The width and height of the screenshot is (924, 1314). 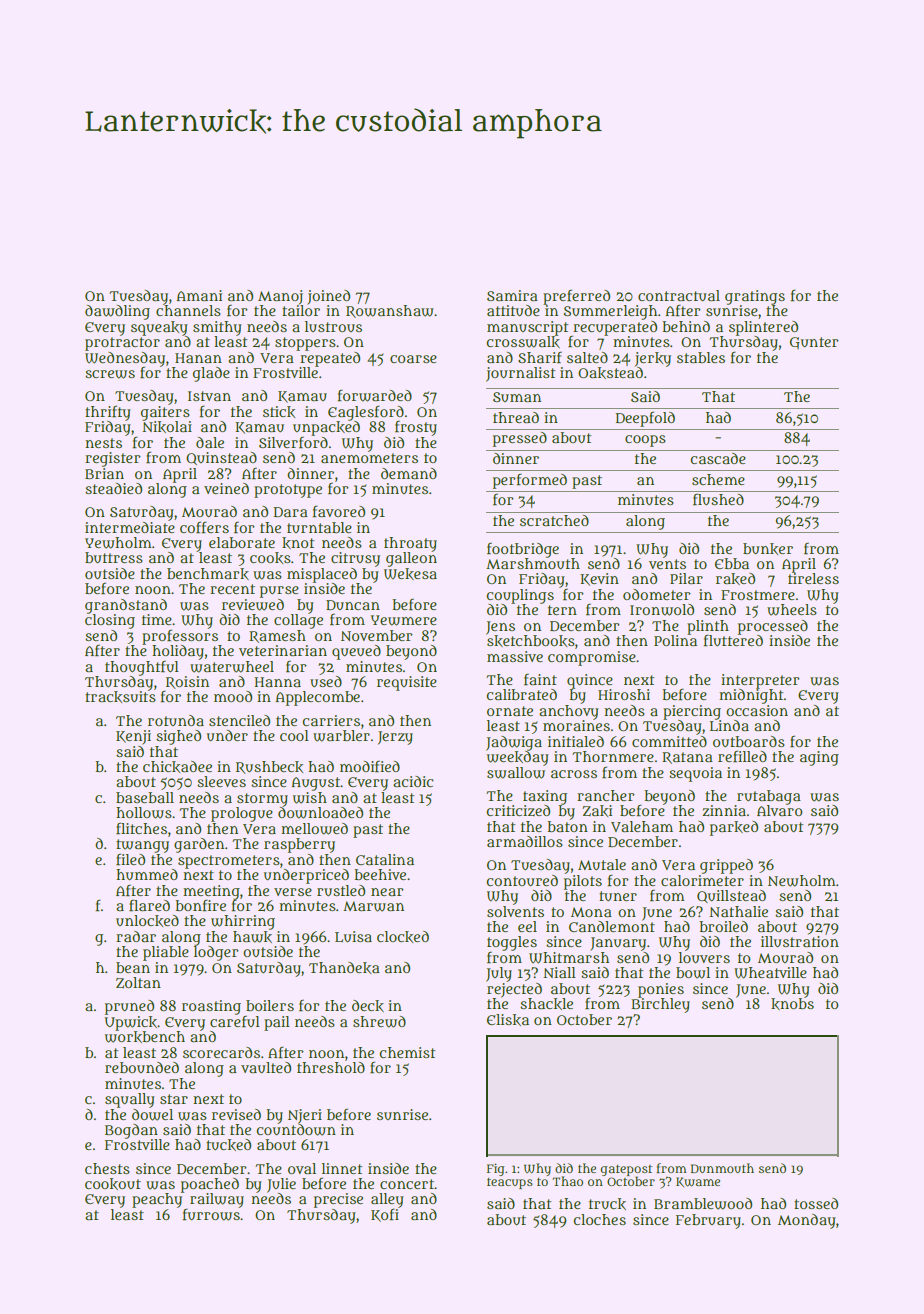 I want to click on glade, so click(x=211, y=374).
